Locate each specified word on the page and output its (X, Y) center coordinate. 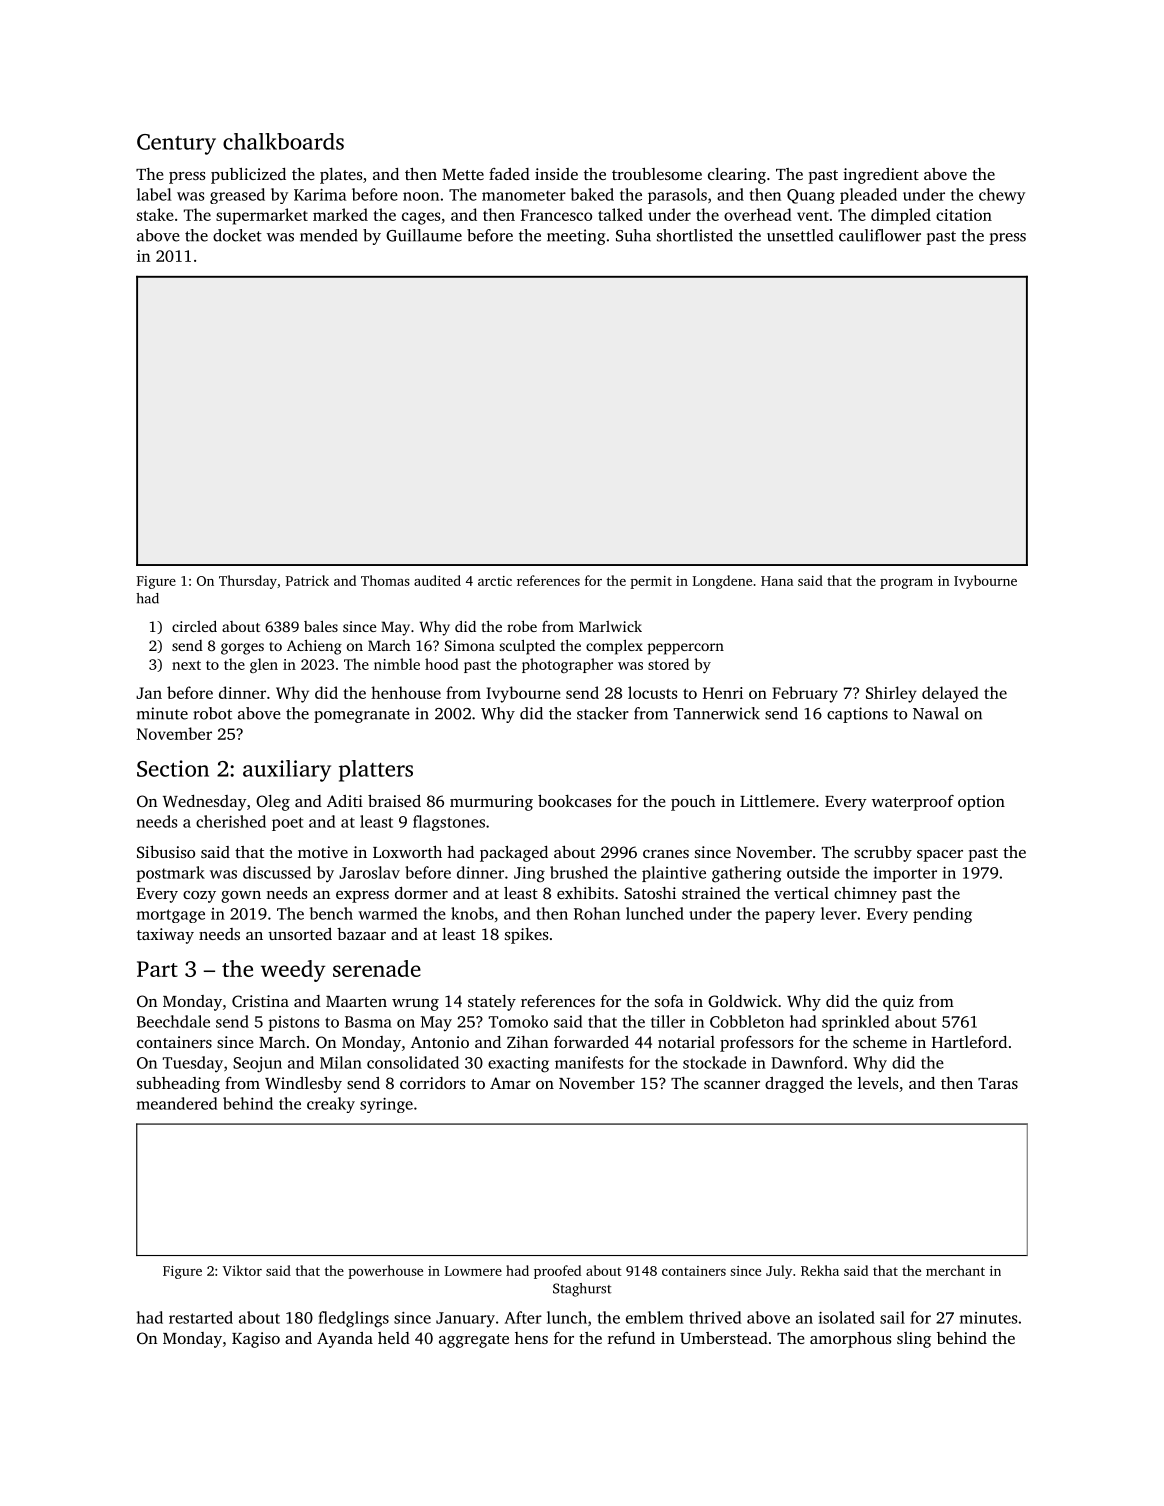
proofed (557, 1272)
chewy (1002, 196)
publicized (248, 176)
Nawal (936, 713)
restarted (201, 1317)
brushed (579, 872)
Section (173, 768)
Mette (463, 174)
